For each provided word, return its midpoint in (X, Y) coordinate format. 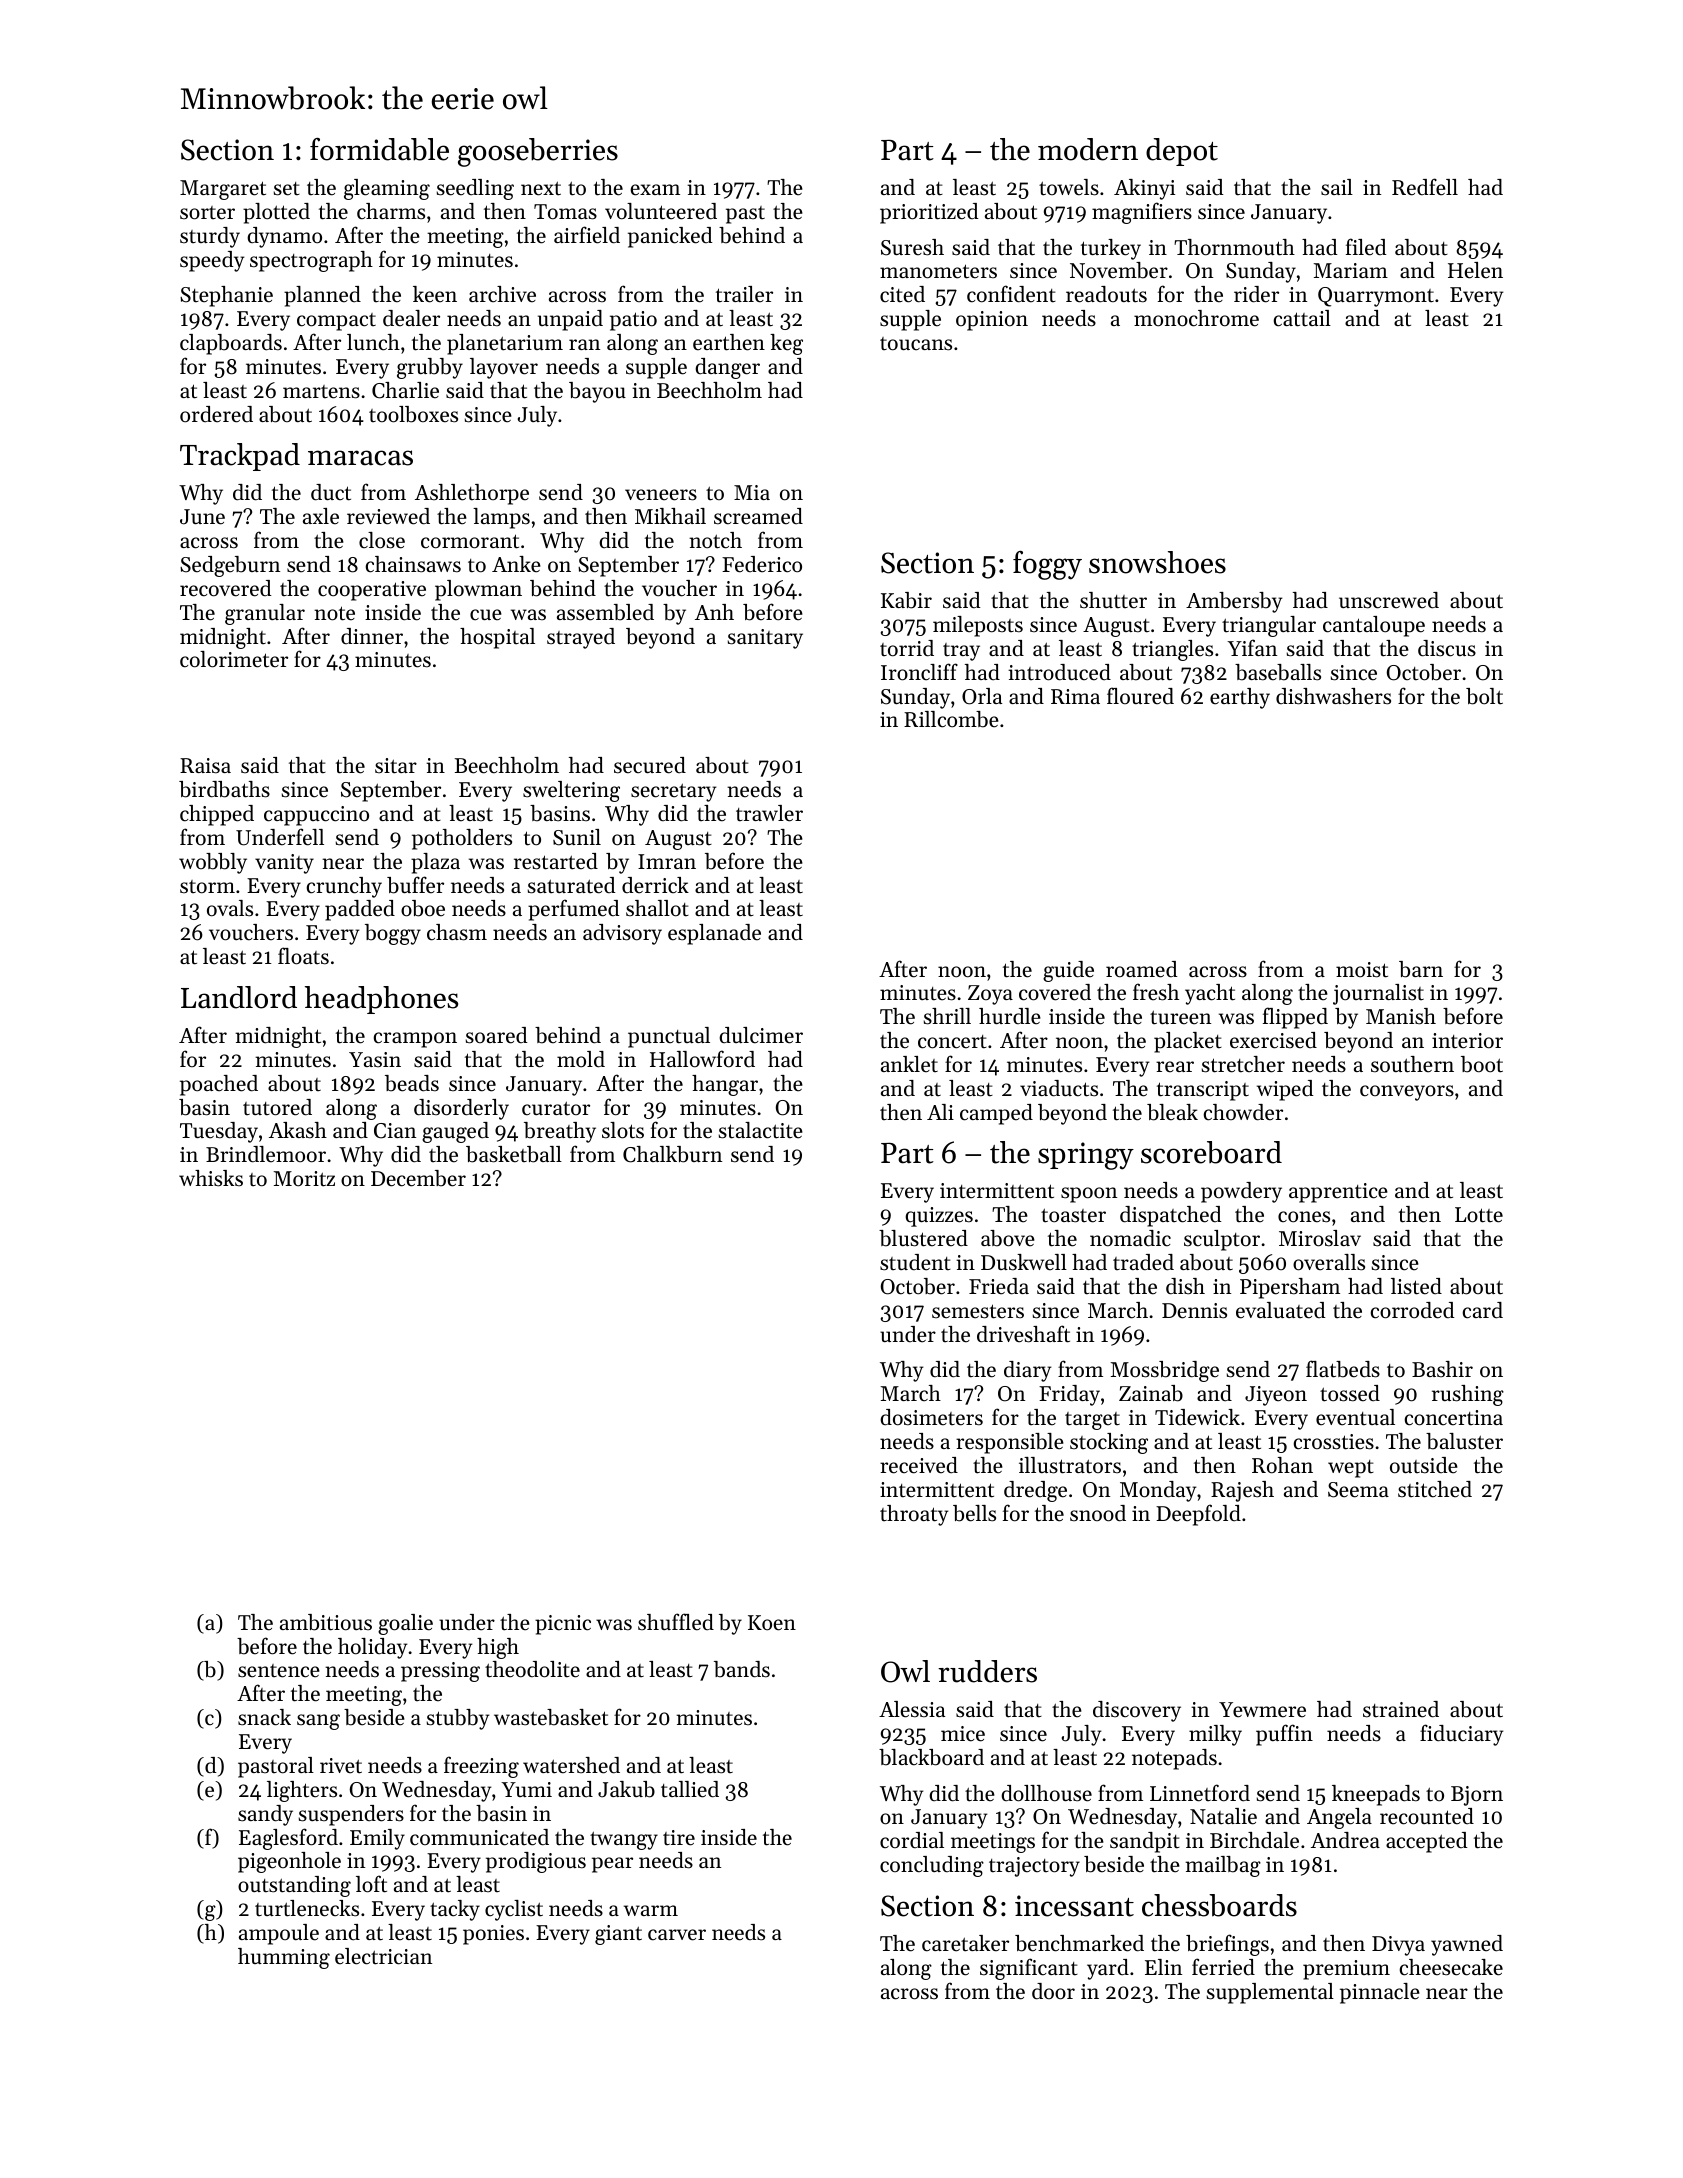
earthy (1240, 698)
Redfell (1425, 187)
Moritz (304, 1179)
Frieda (999, 1286)
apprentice (1338, 1193)
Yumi (526, 1789)
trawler (769, 813)
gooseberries (538, 152)
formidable (379, 149)
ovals (230, 908)
